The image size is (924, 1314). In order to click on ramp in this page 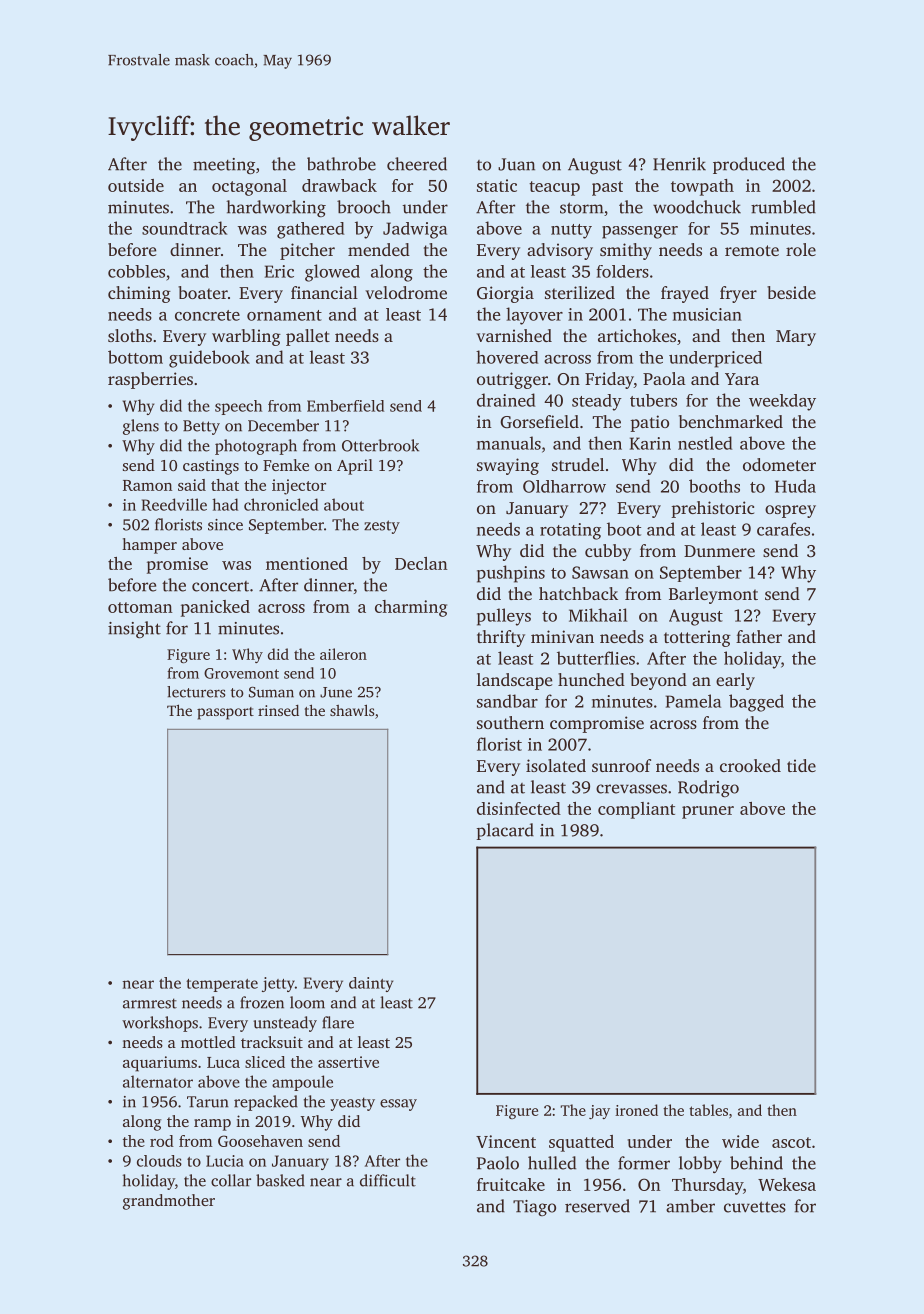, I will do `click(212, 1125)`.
